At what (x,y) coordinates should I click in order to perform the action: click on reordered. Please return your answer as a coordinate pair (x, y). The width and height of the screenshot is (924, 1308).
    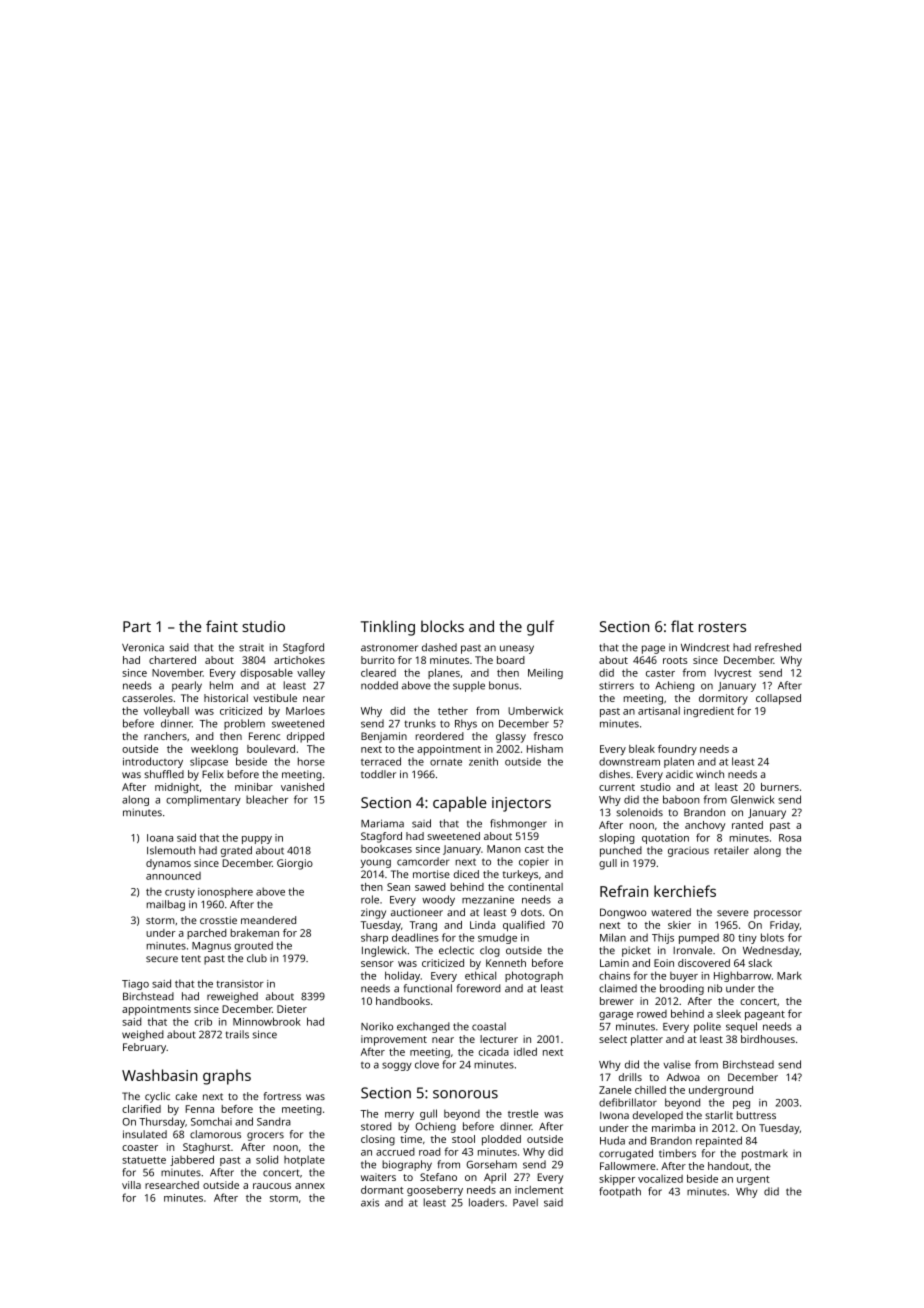
    Looking at the image, I should click on (440, 736).
